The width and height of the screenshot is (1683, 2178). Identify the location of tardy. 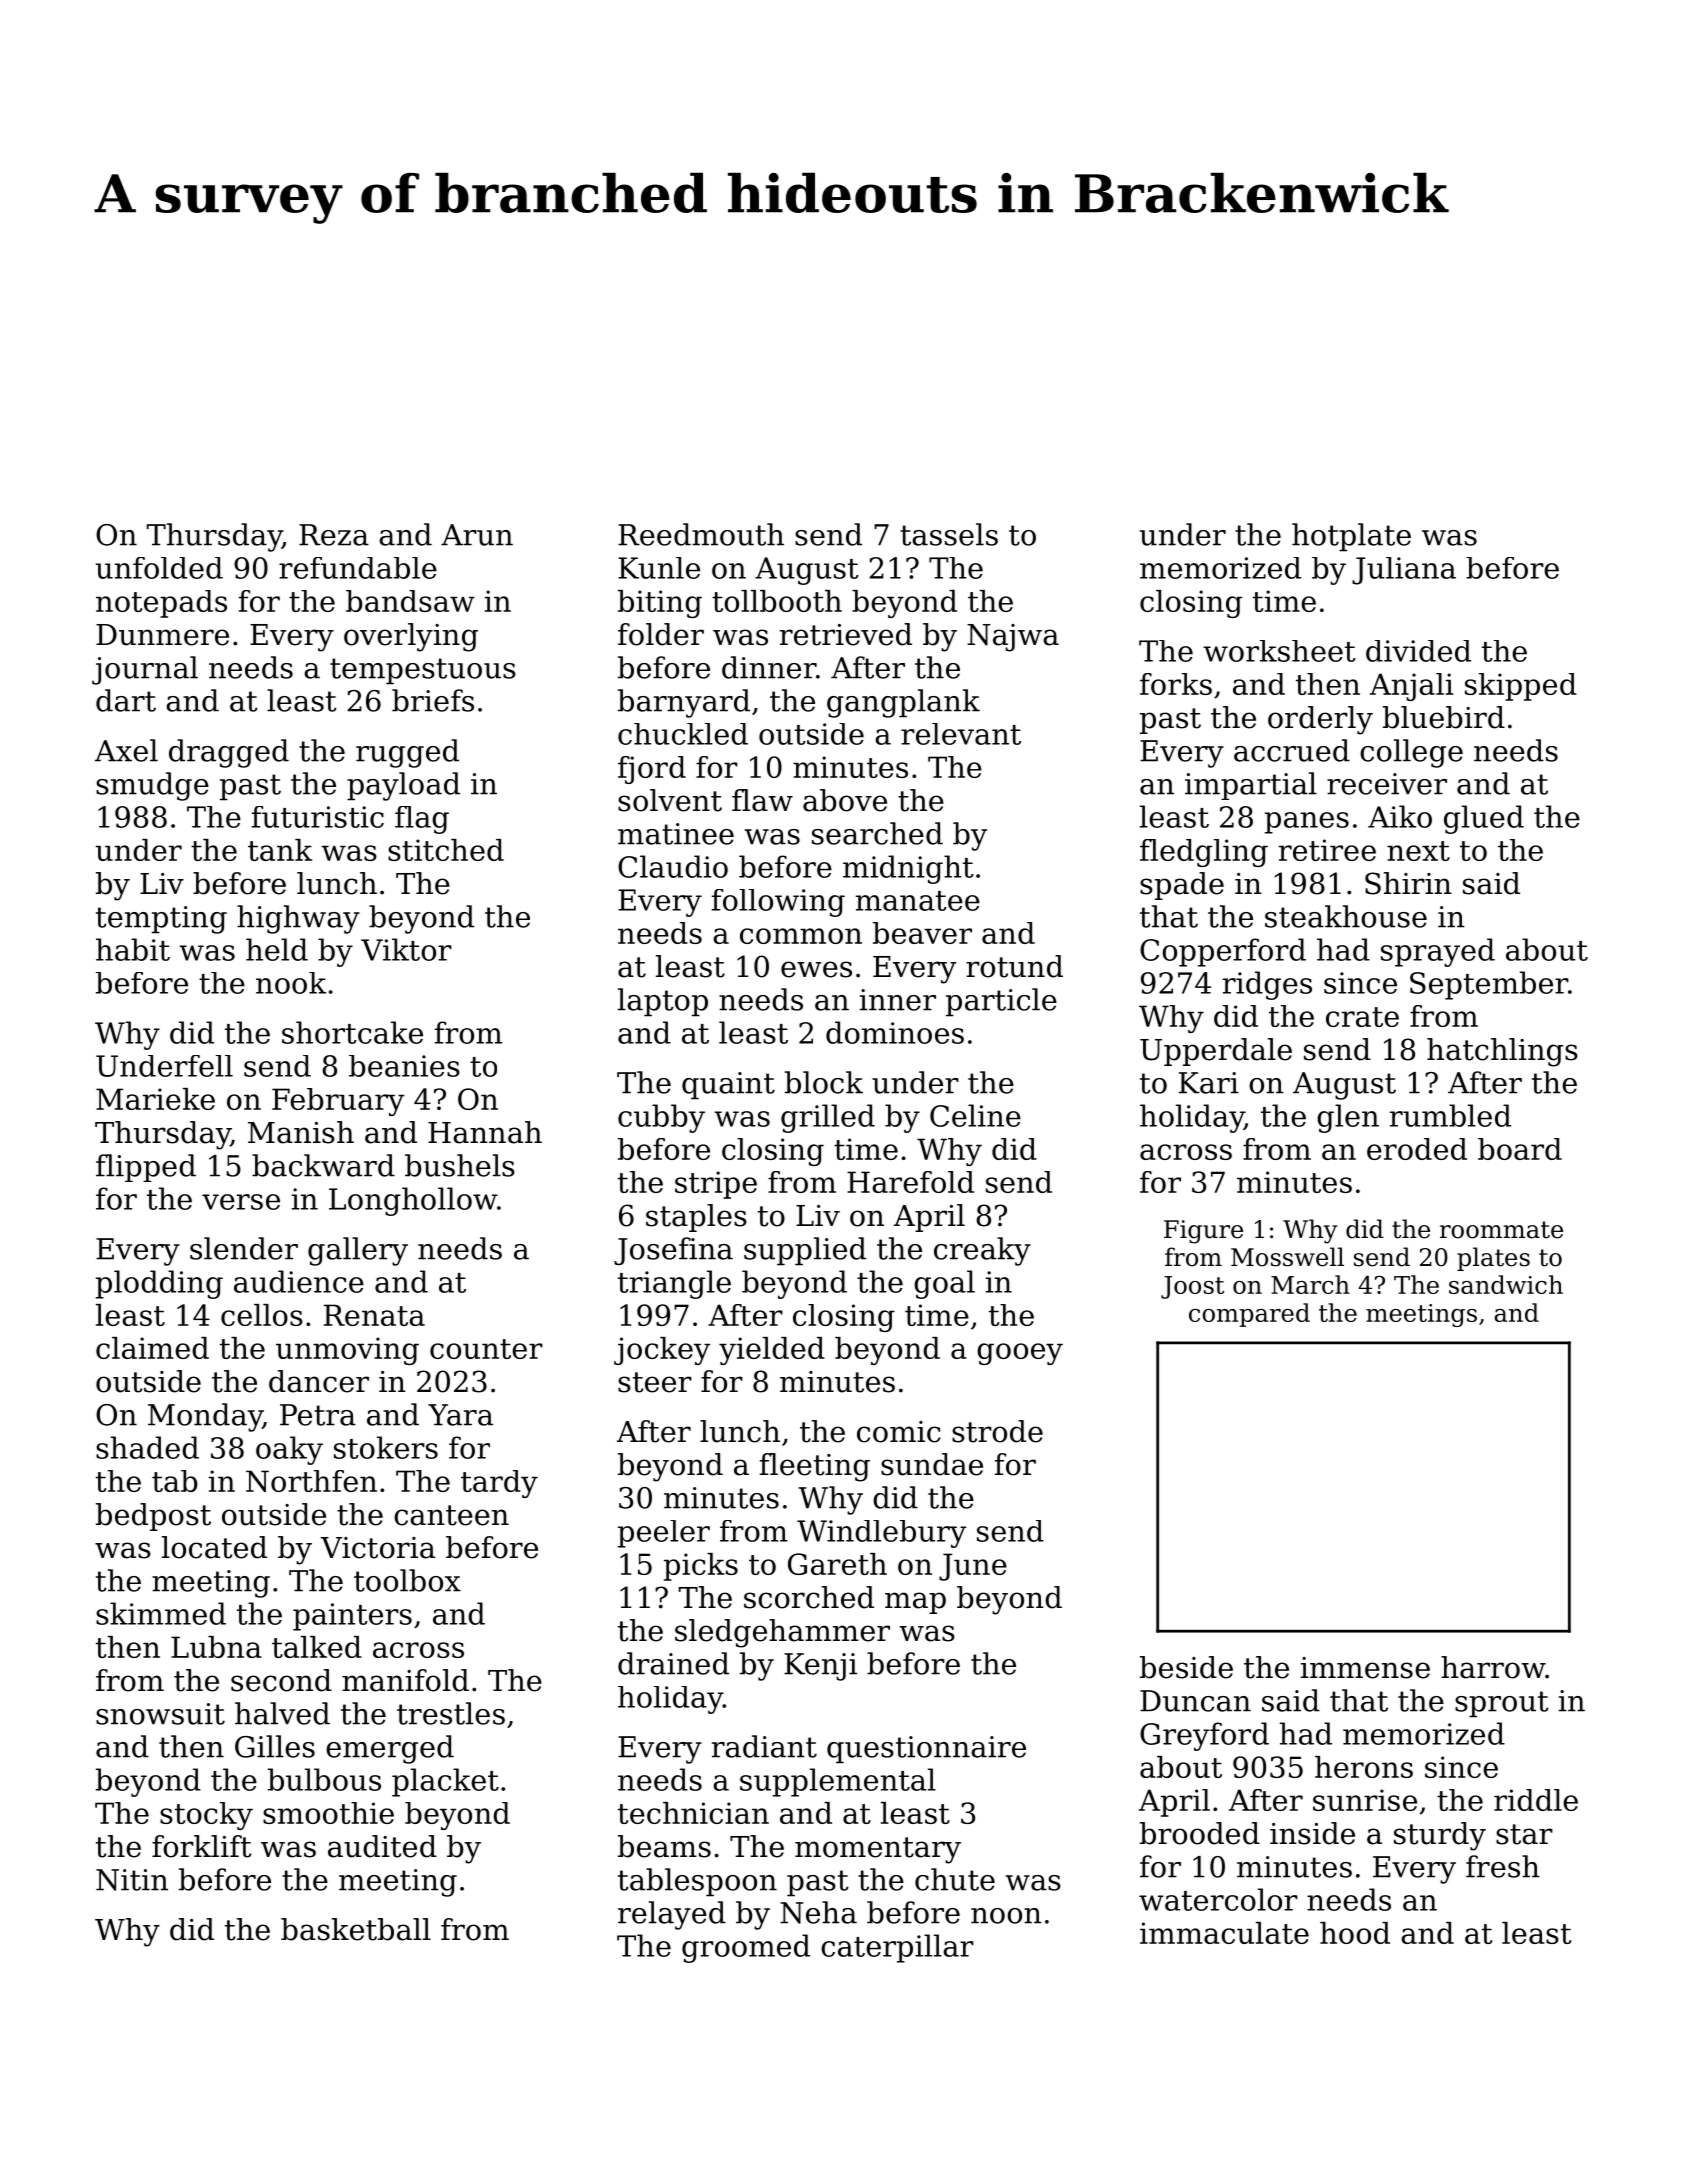
(499, 1484).
